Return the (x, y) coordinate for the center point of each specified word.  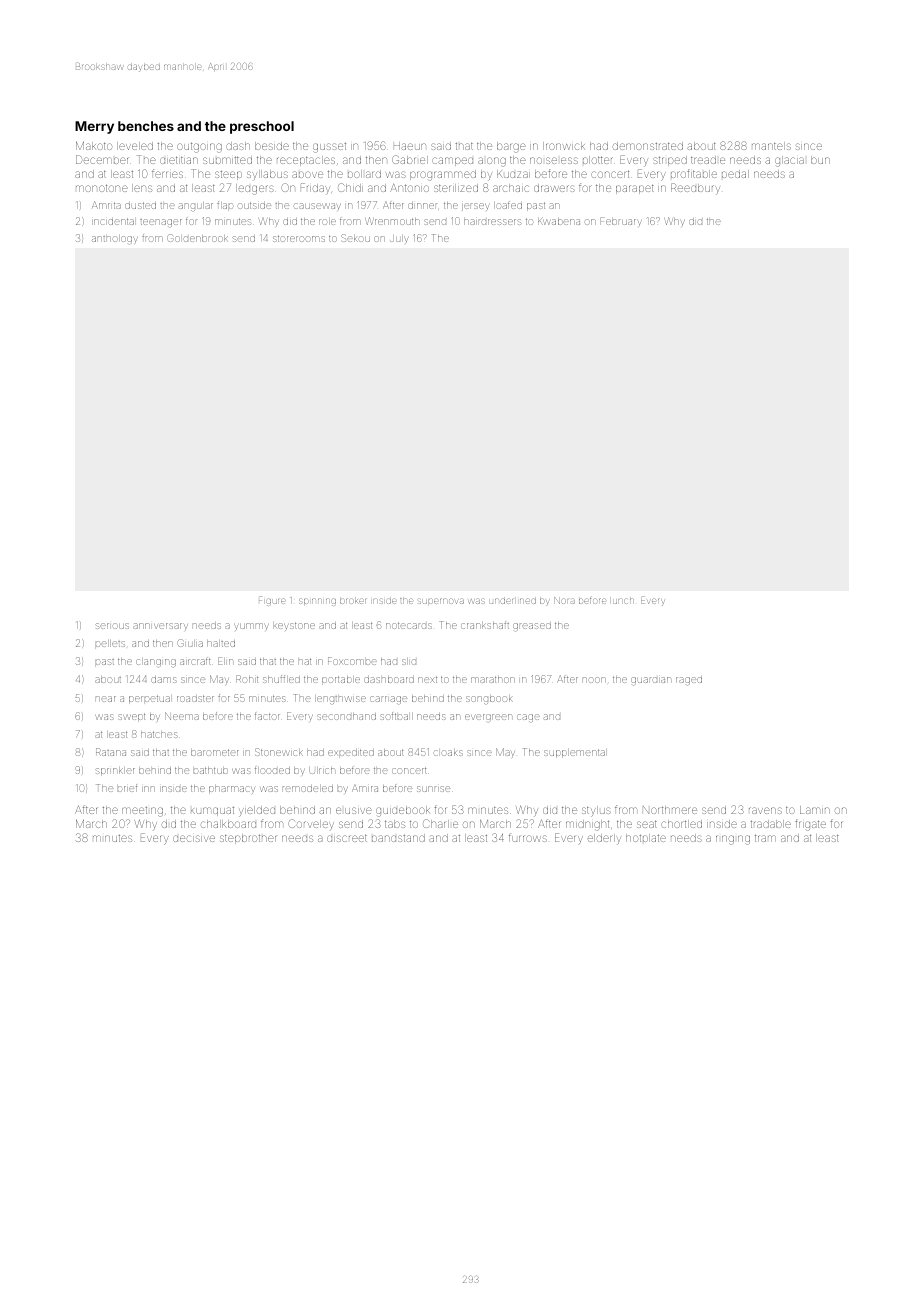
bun (820, 160)
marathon (493, 679)
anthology (115, 239)
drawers (554, 188)
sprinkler (115, 771)
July (399, 239)
